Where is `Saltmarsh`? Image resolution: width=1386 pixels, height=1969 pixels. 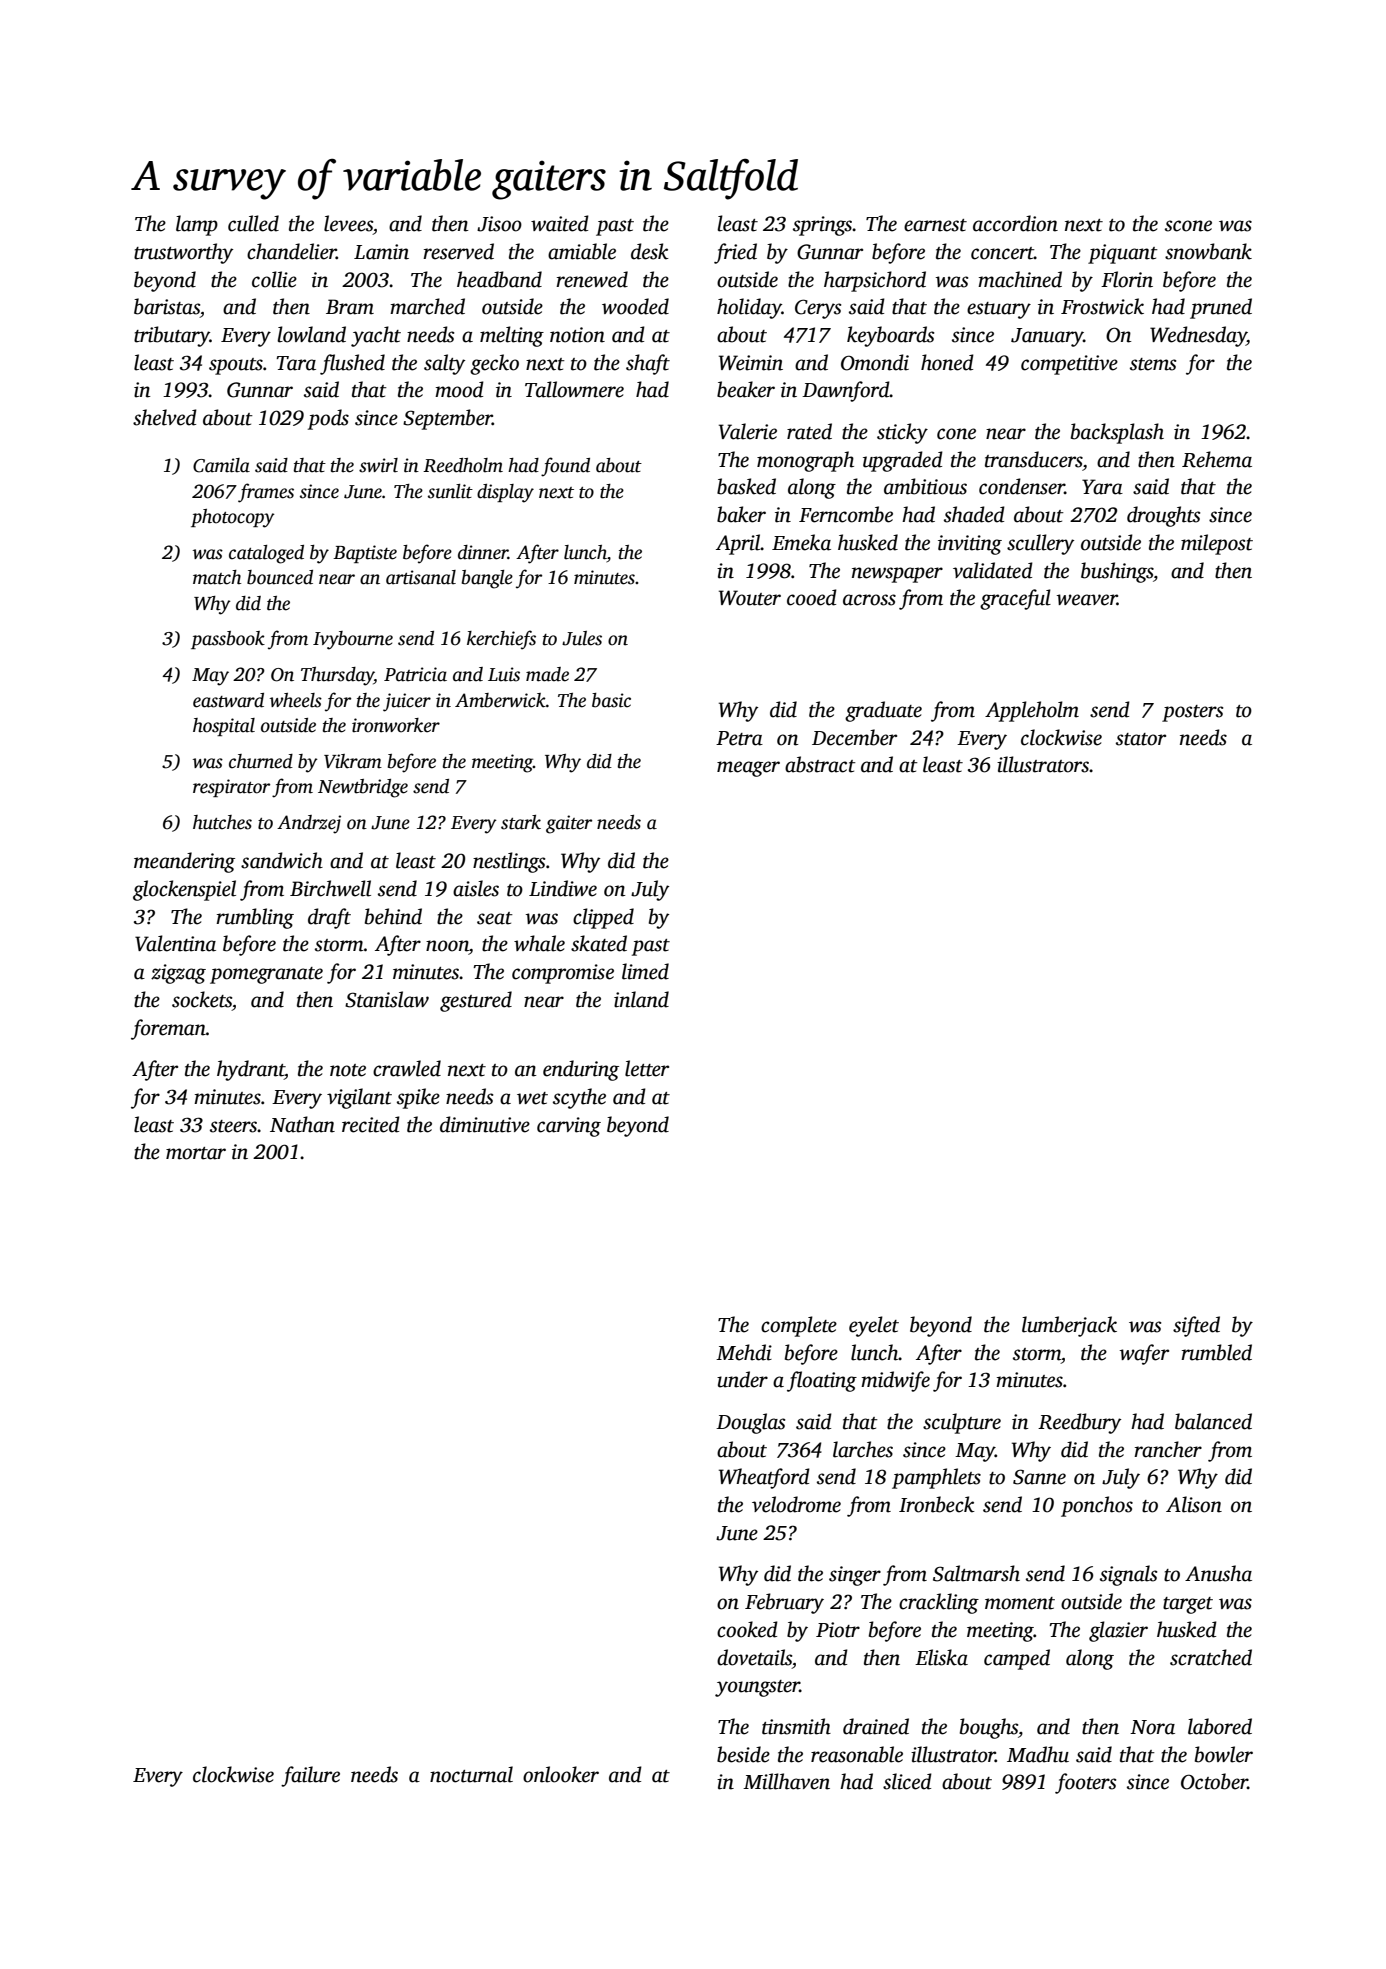 Saltmarsh is located at coordinates (976, 1573).
